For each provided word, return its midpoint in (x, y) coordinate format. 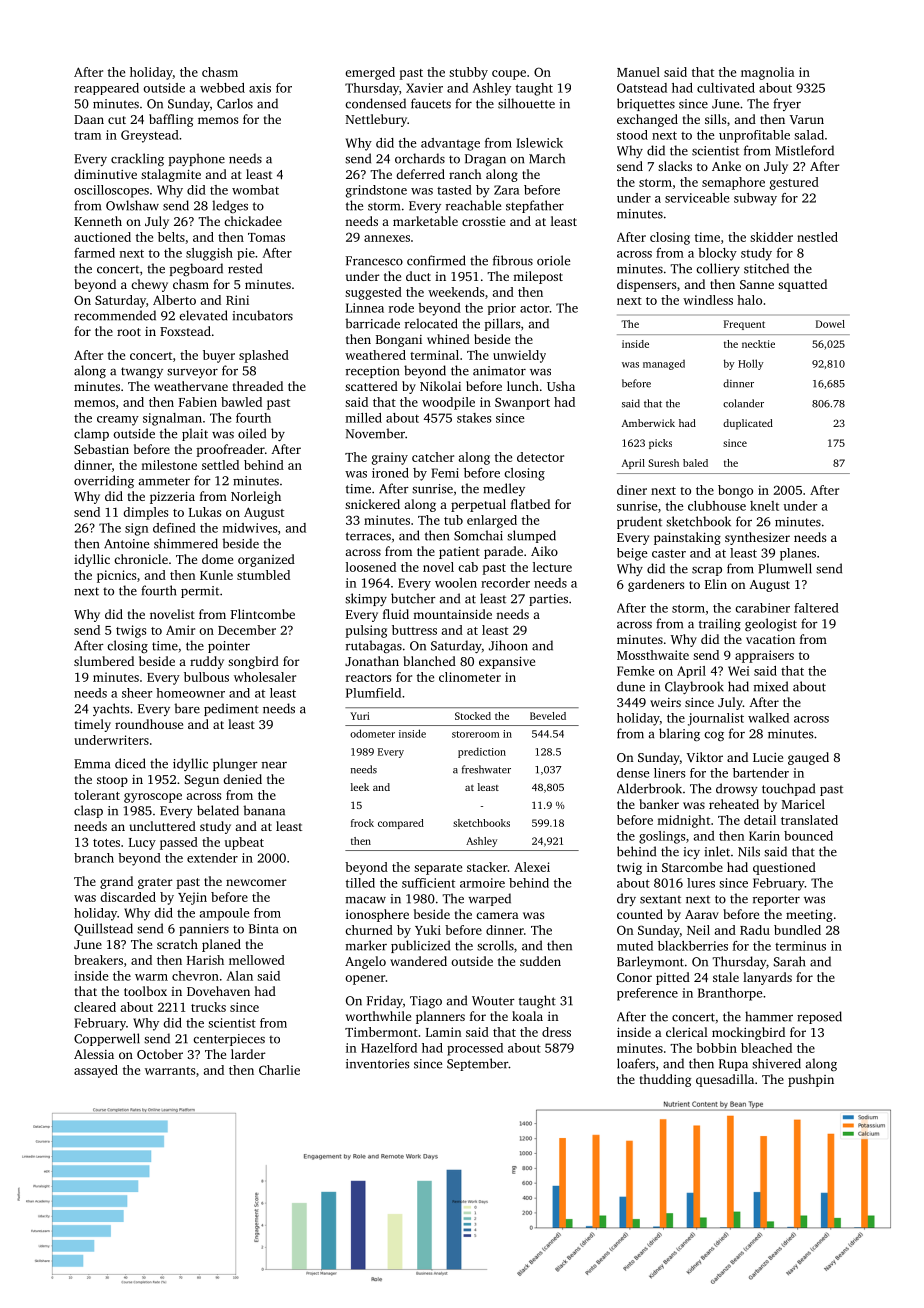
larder (248, 1054)
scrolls (495, 945)
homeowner (190, 693)
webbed (222, 88)
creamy (118, 421)
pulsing (366, 631)
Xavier (424, 88)
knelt (764, 506)
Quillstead (103, 929)
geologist (771, 625)
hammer (769, 1016)
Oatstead (642, 88)
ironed (390, 473)
